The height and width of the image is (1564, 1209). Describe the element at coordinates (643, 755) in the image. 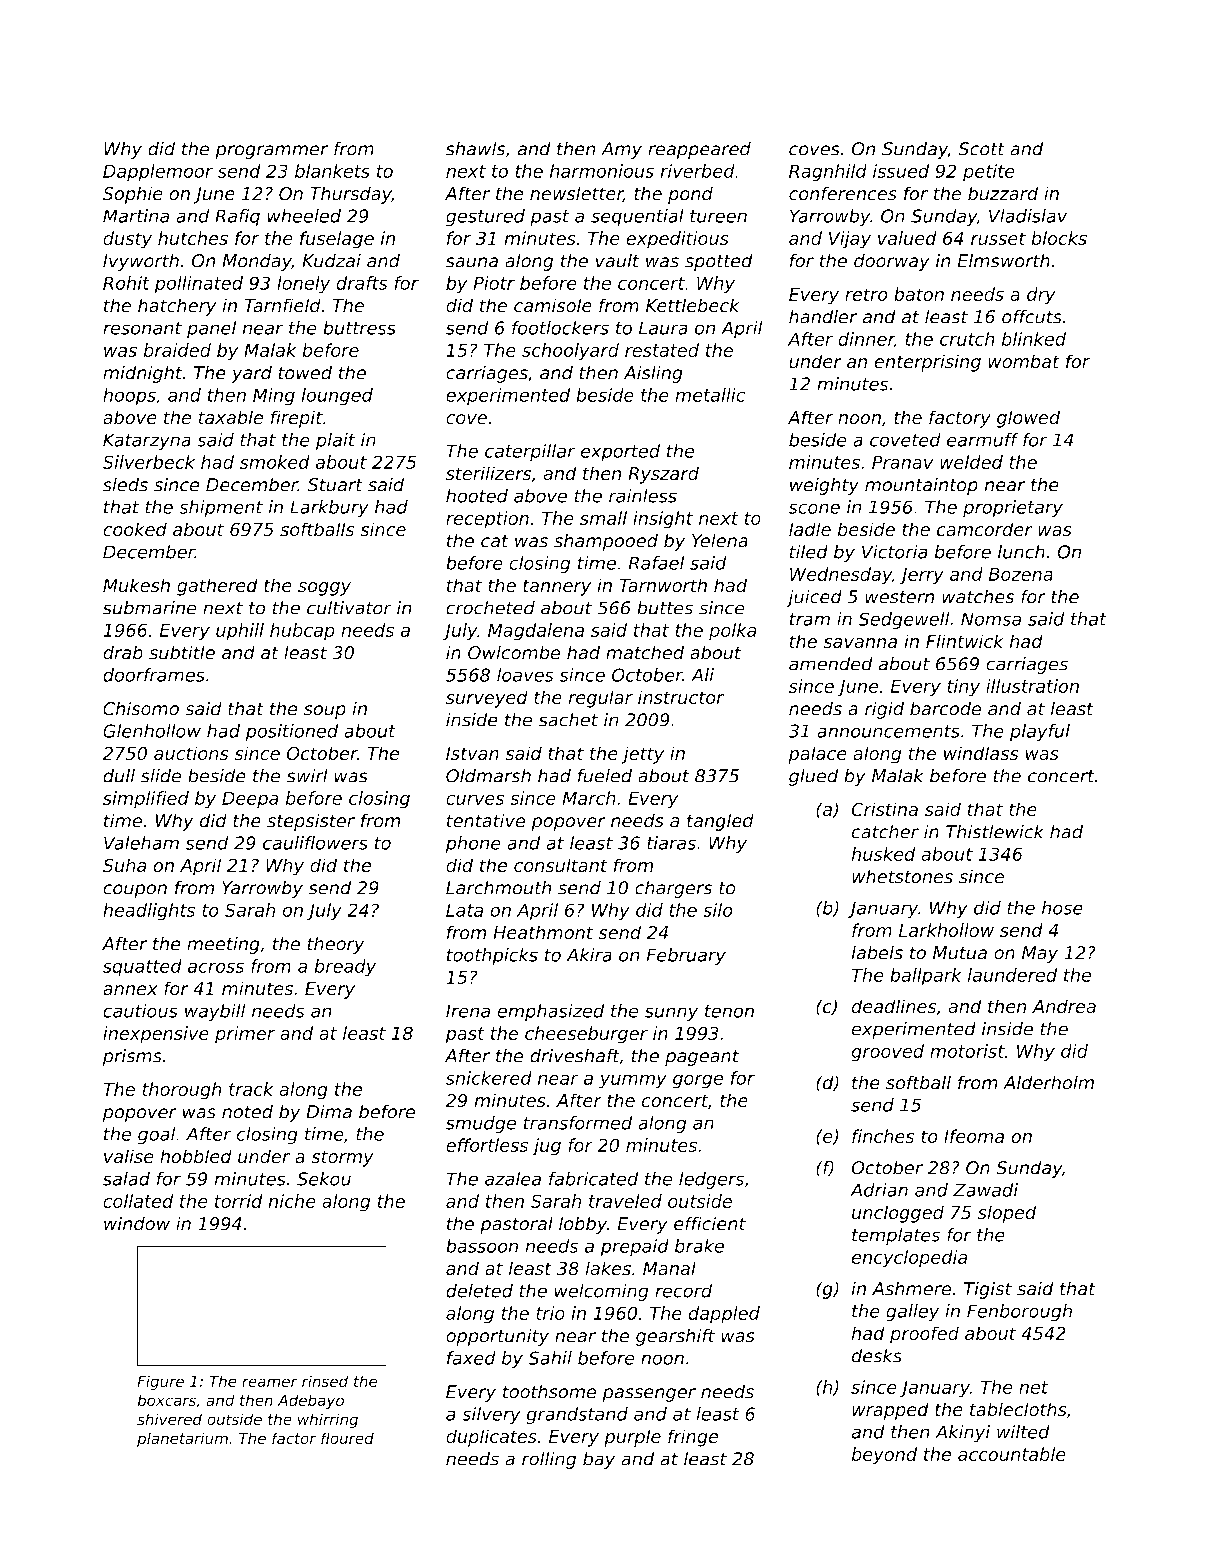

I see `jetty` at that location.
